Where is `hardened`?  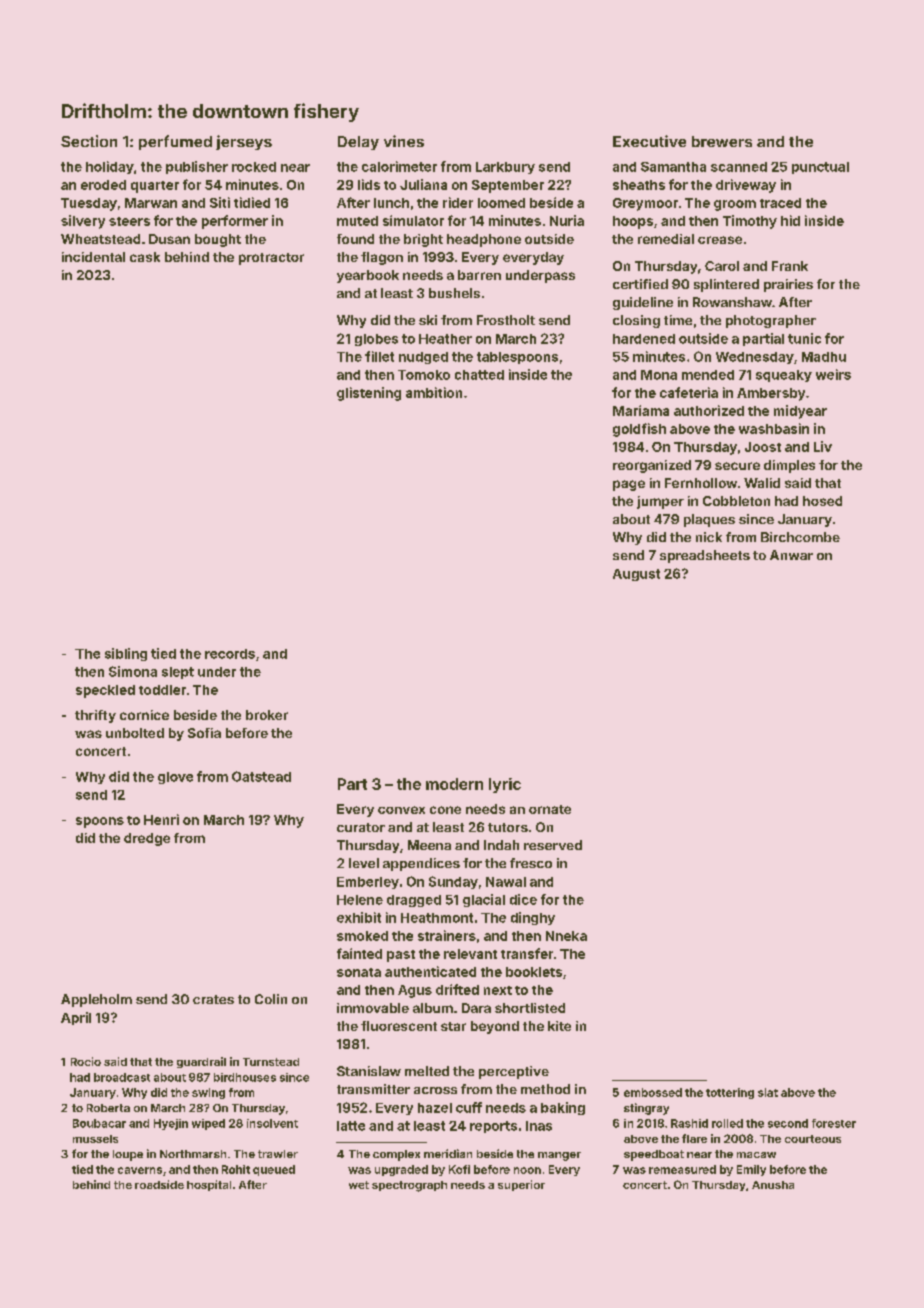 hardened is located at coordinates (644, 339).
